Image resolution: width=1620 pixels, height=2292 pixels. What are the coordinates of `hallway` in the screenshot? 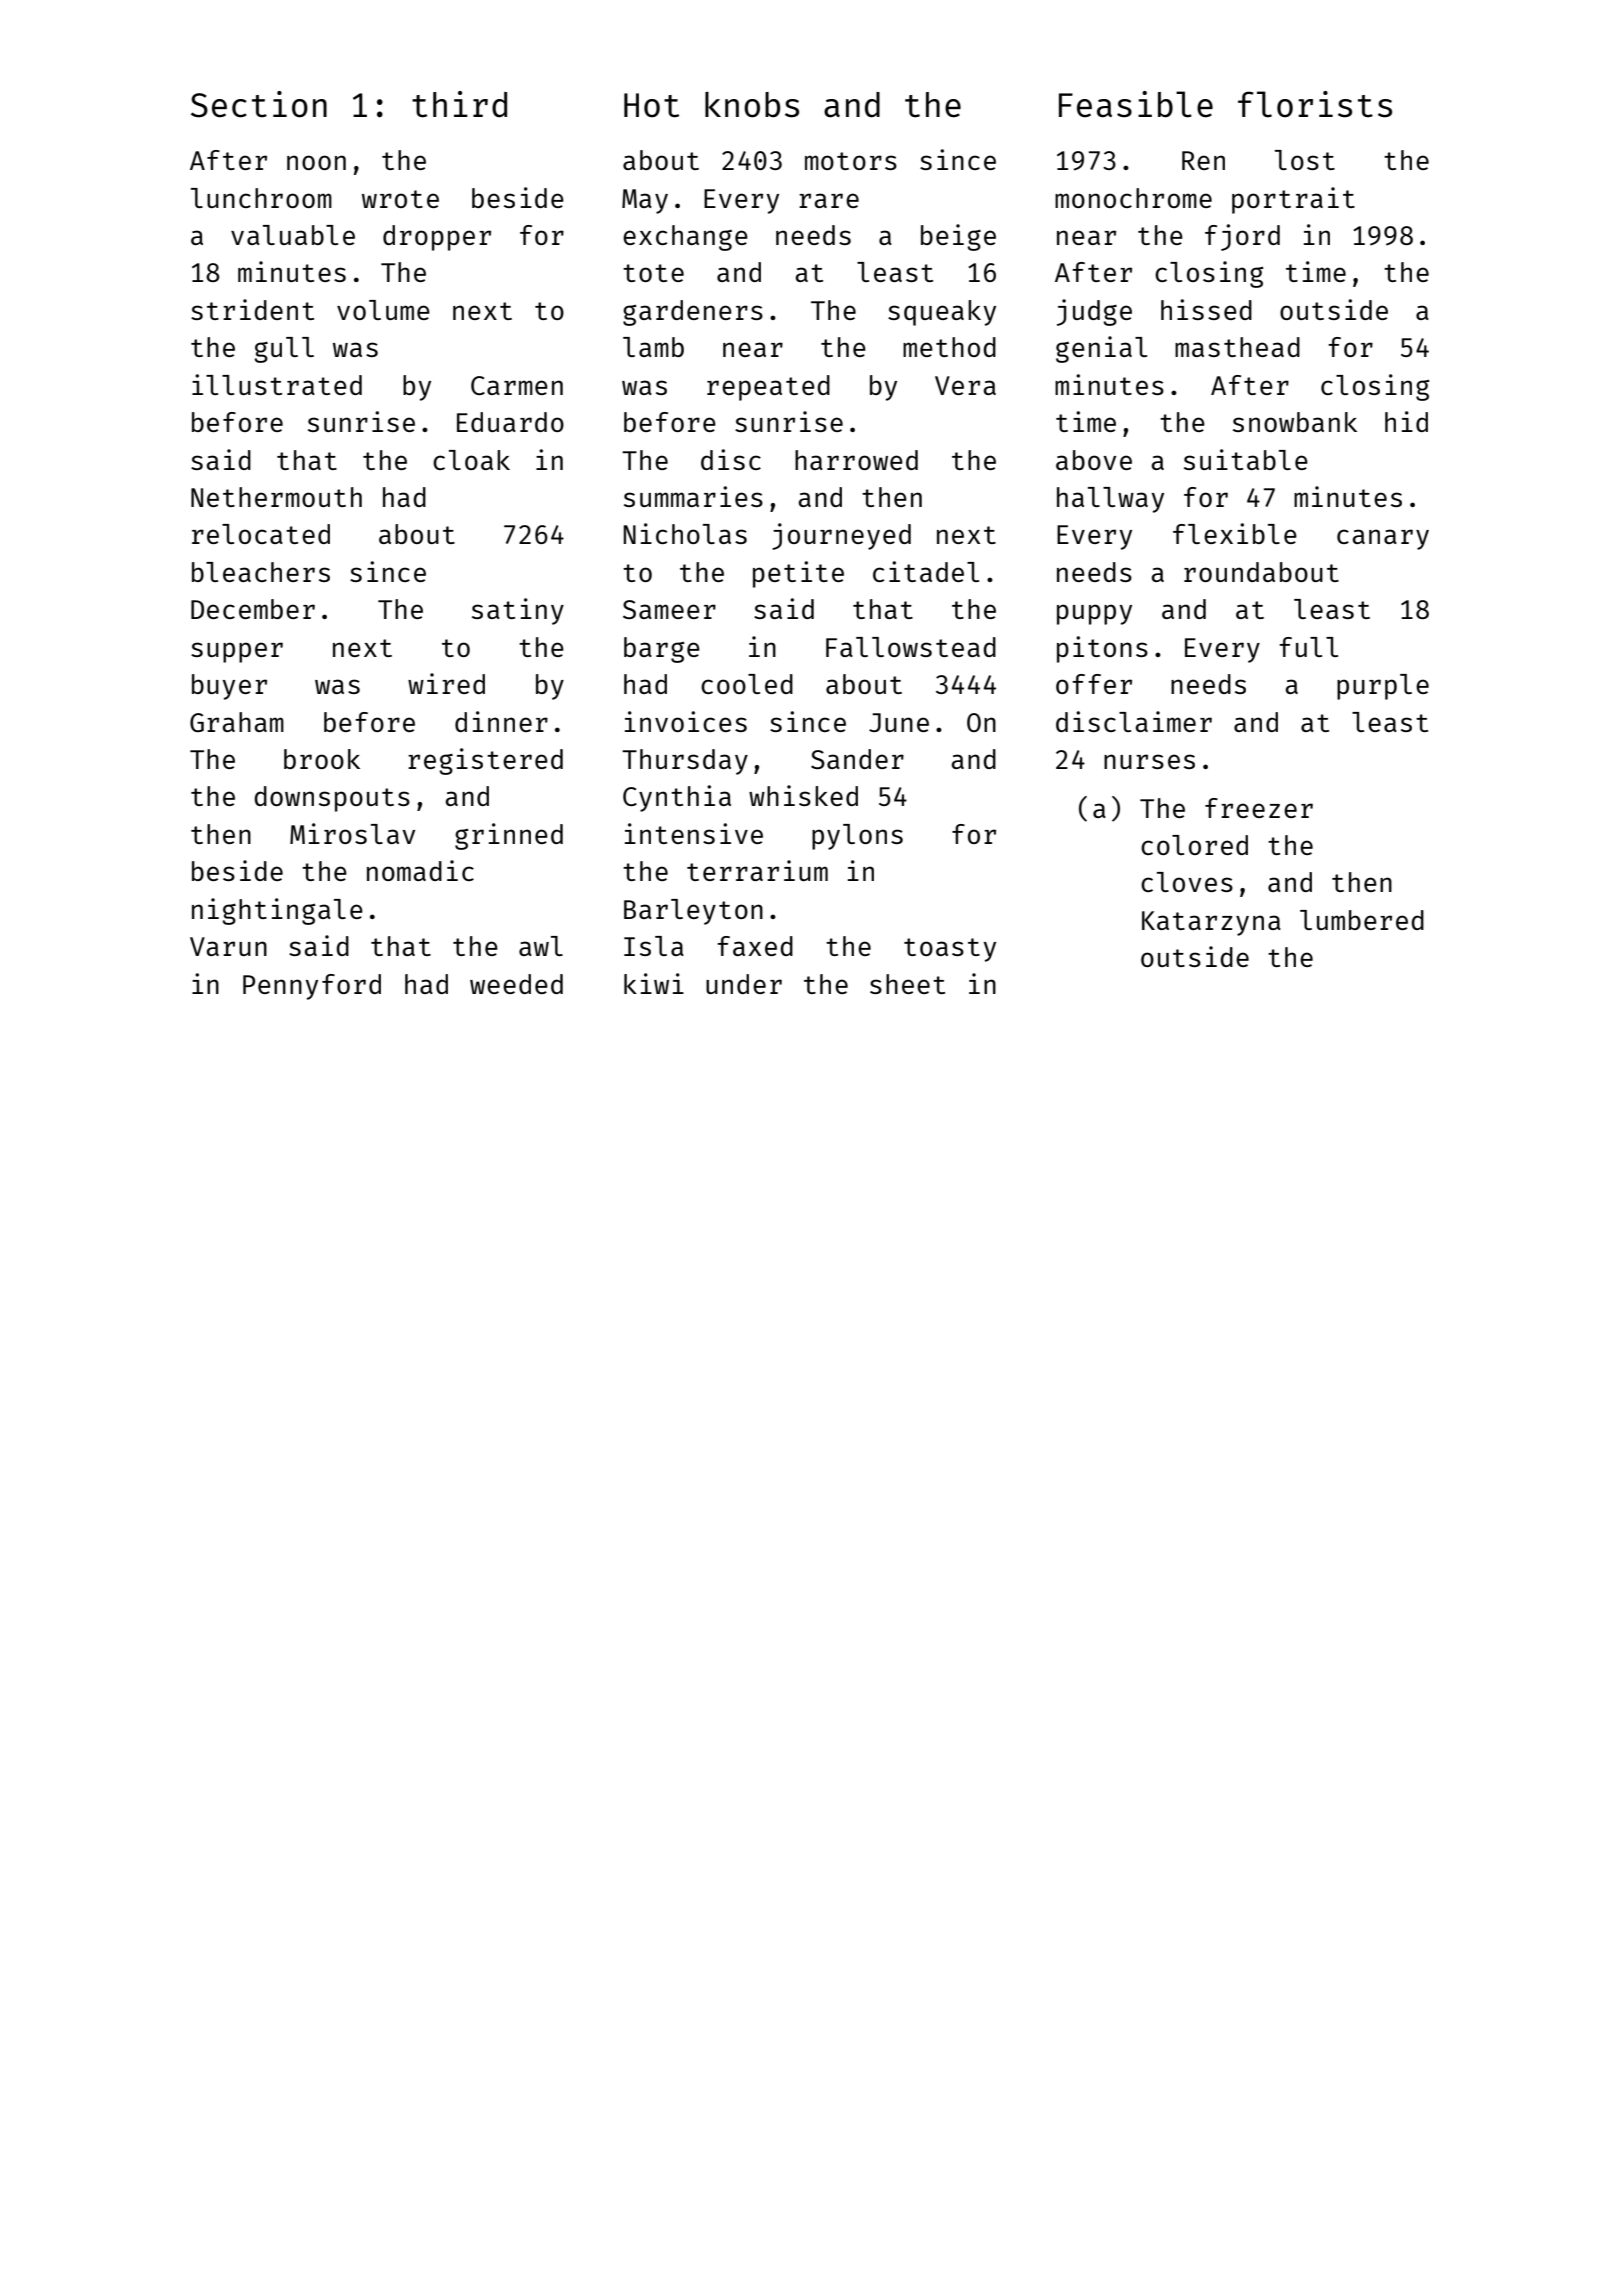 It's located at (1110, 500).
